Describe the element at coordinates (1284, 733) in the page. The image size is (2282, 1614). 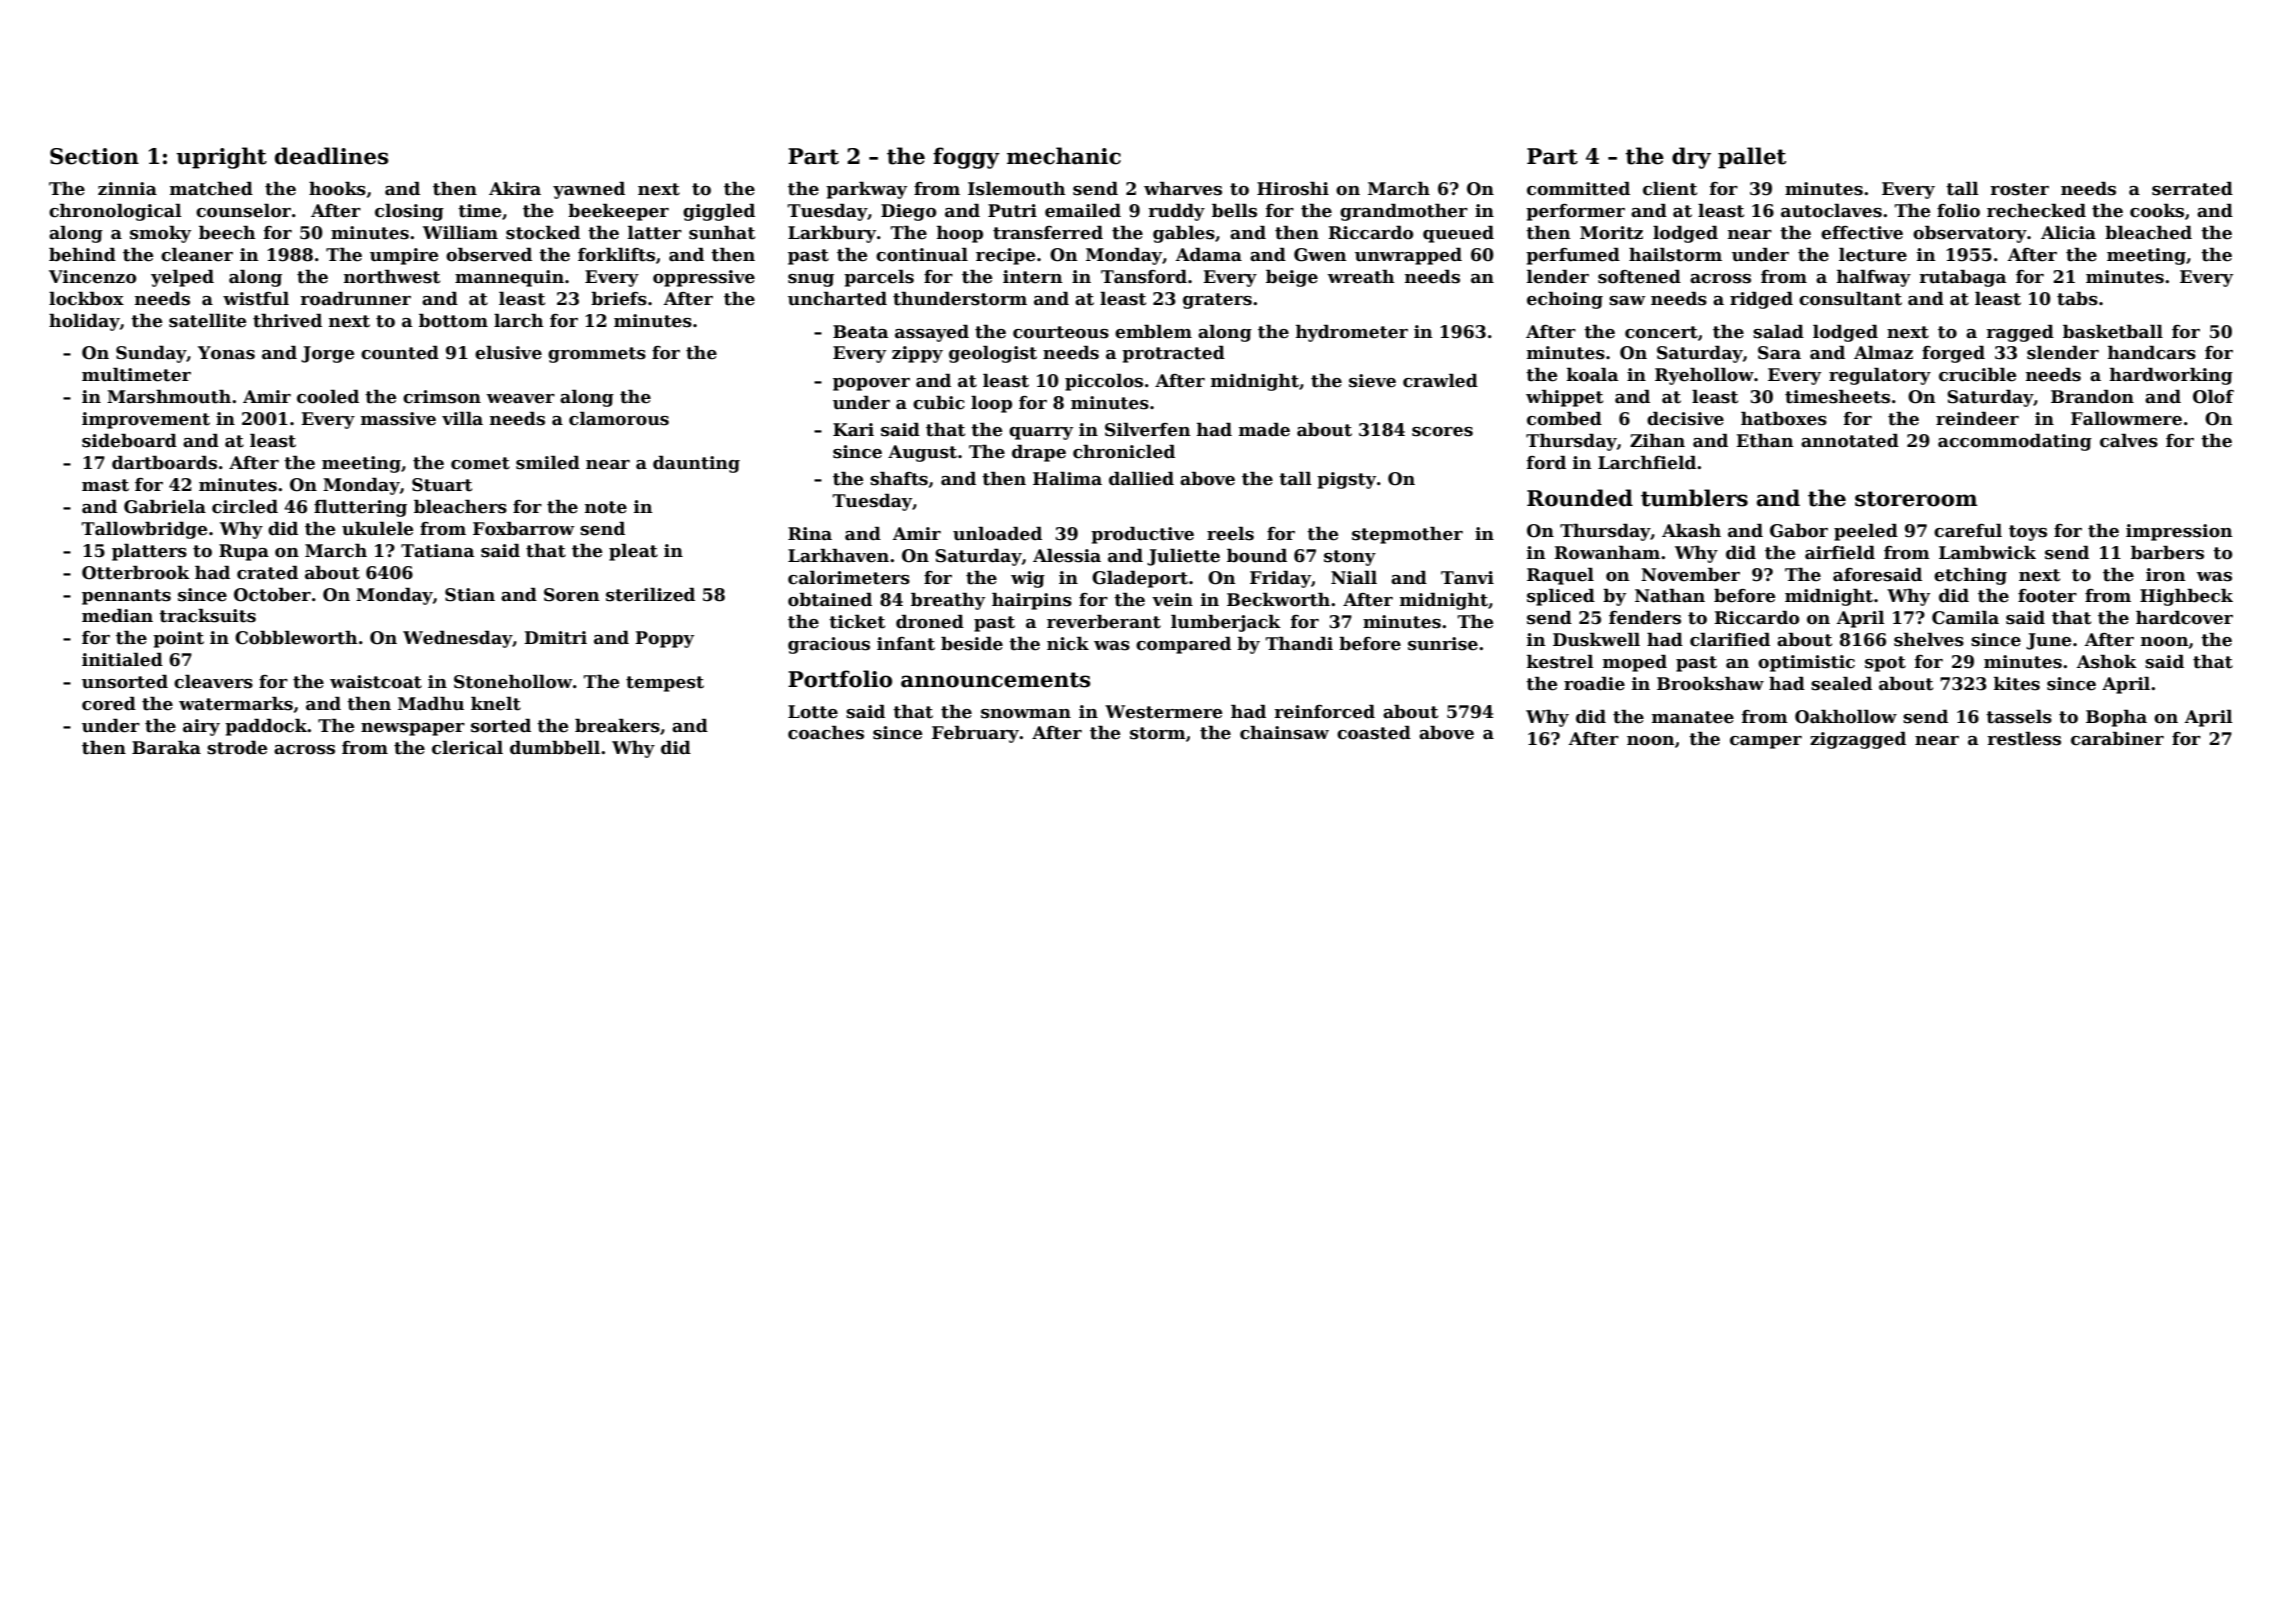
I see `chainsaw` at that location.
